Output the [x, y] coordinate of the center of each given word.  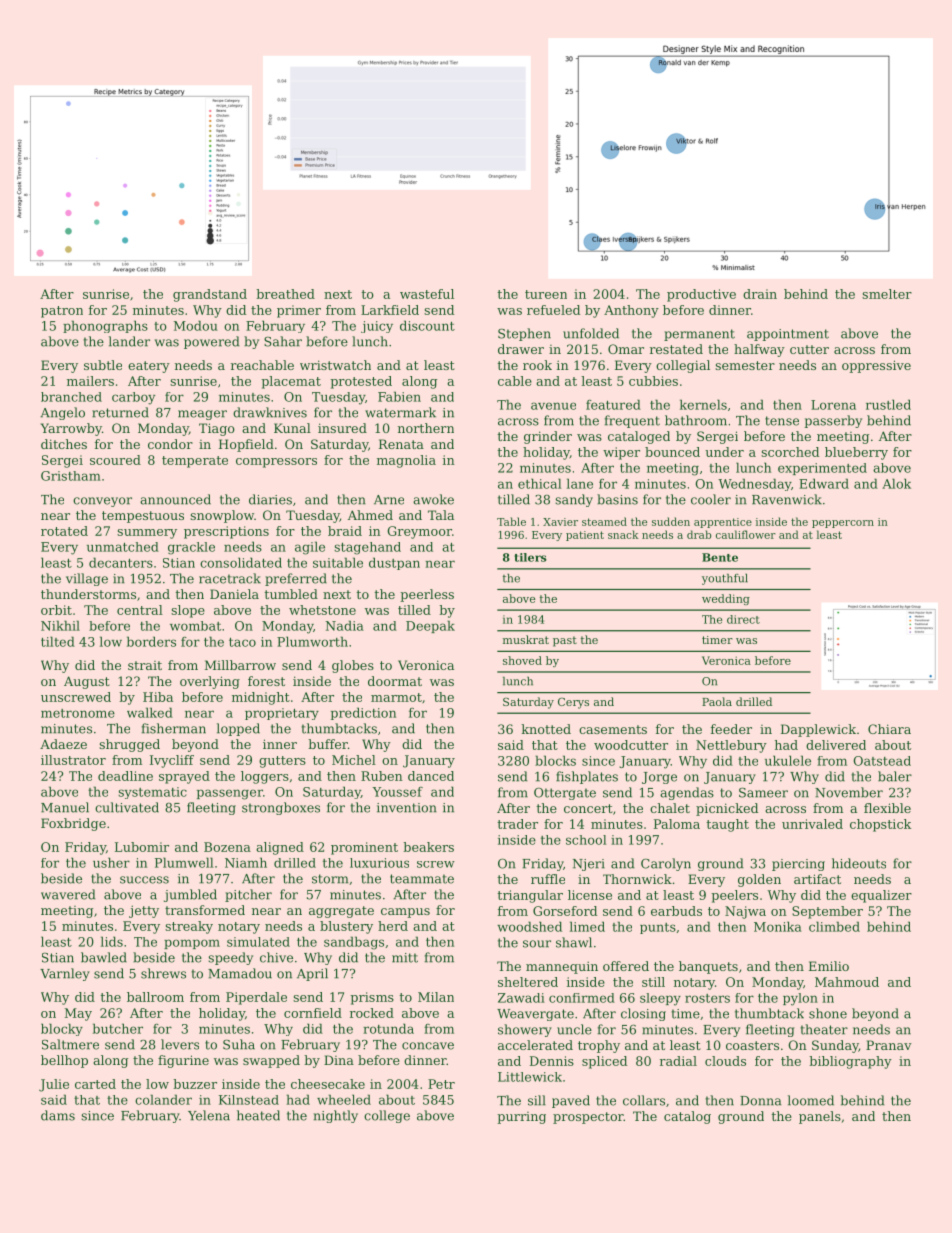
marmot [396, 697]
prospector [588, 1118]
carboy [133, 398]
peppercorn [843, 524]
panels [820, 1117]
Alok [896, 483]
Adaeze [63, 744]
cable [515, 381]
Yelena [209, 1115]
